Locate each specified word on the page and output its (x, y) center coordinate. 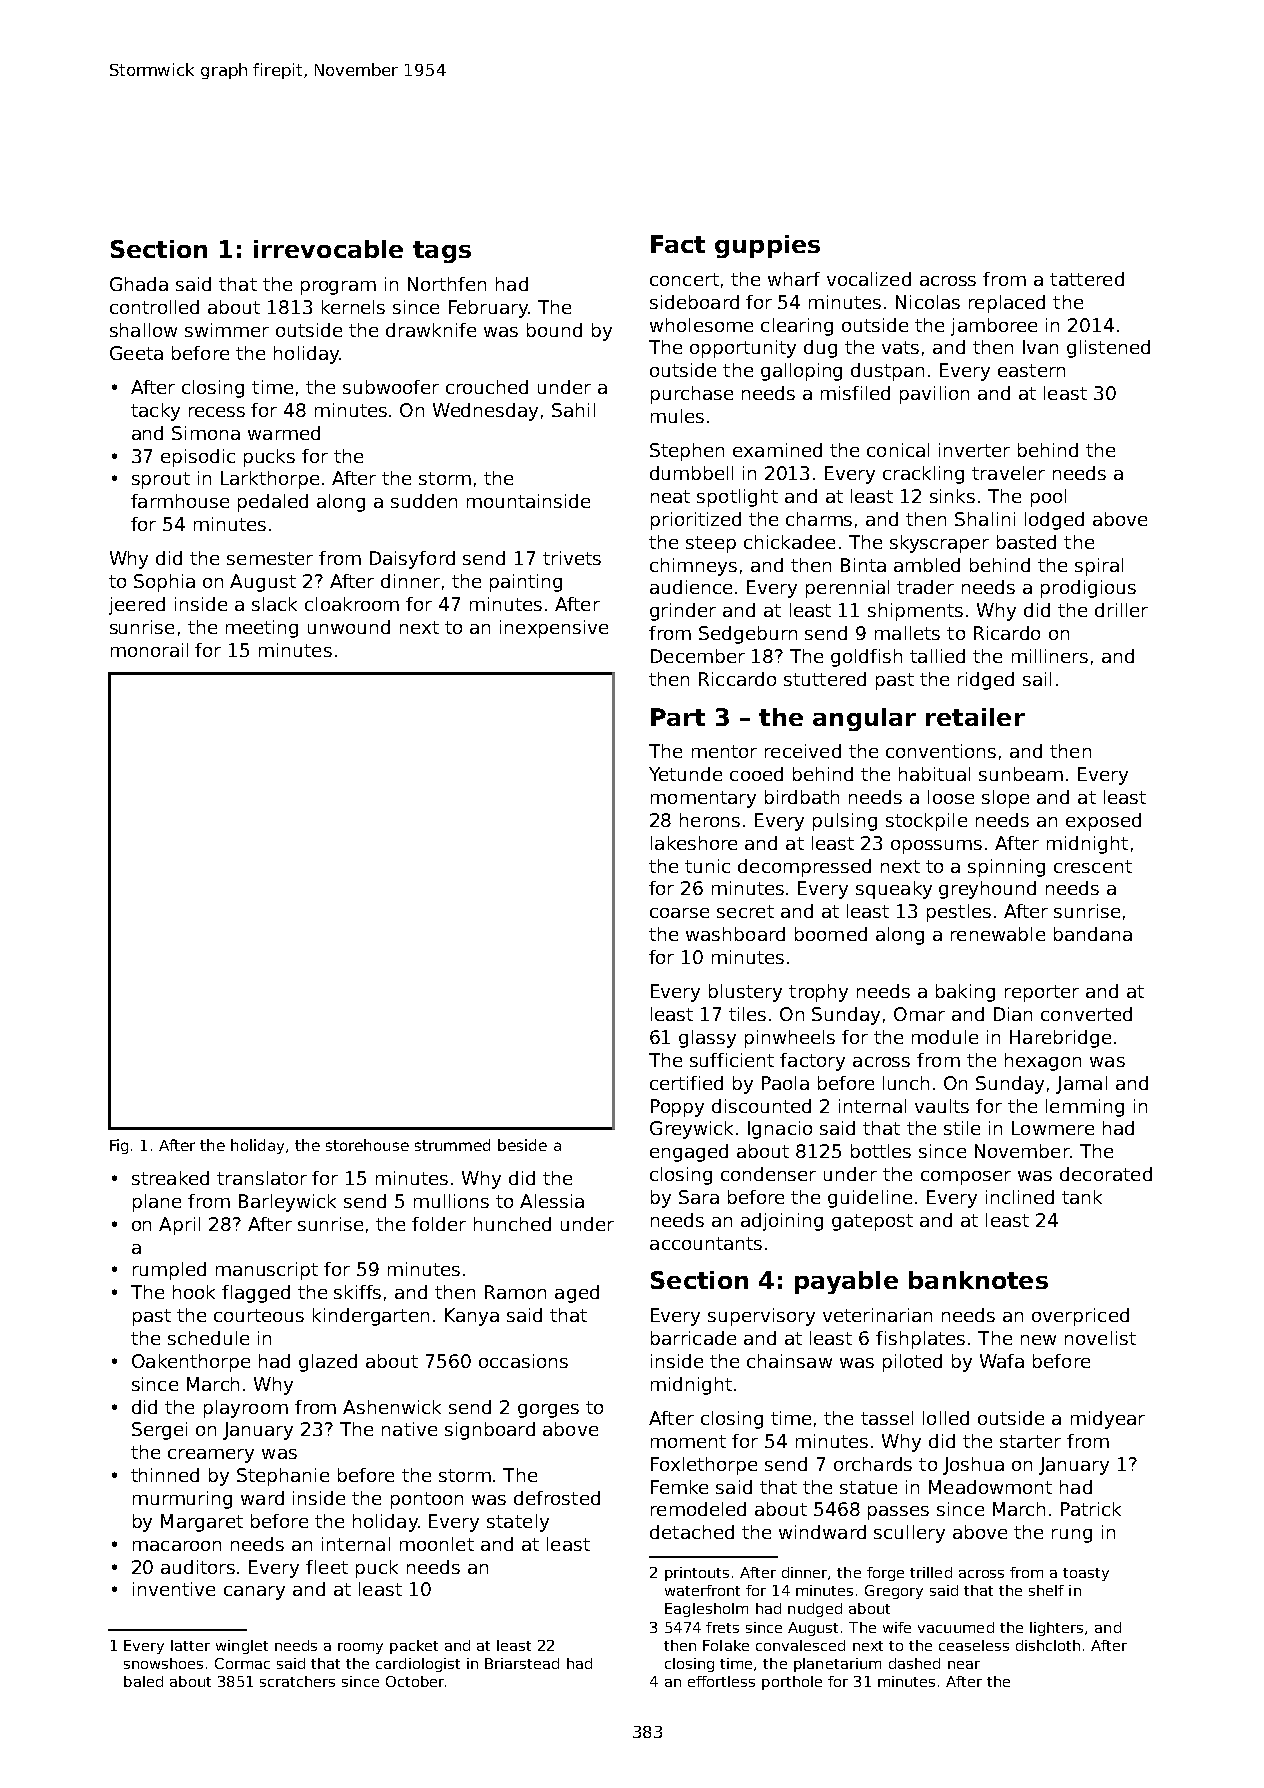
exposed (1103, 822)
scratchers (297, 1681)
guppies (767, 246)
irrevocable (328, 249)
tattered (1087, 279)
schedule (208, 1338)
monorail (149, 650)
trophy (818, 993)
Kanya (472, 1317)
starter (1030, 1441)
